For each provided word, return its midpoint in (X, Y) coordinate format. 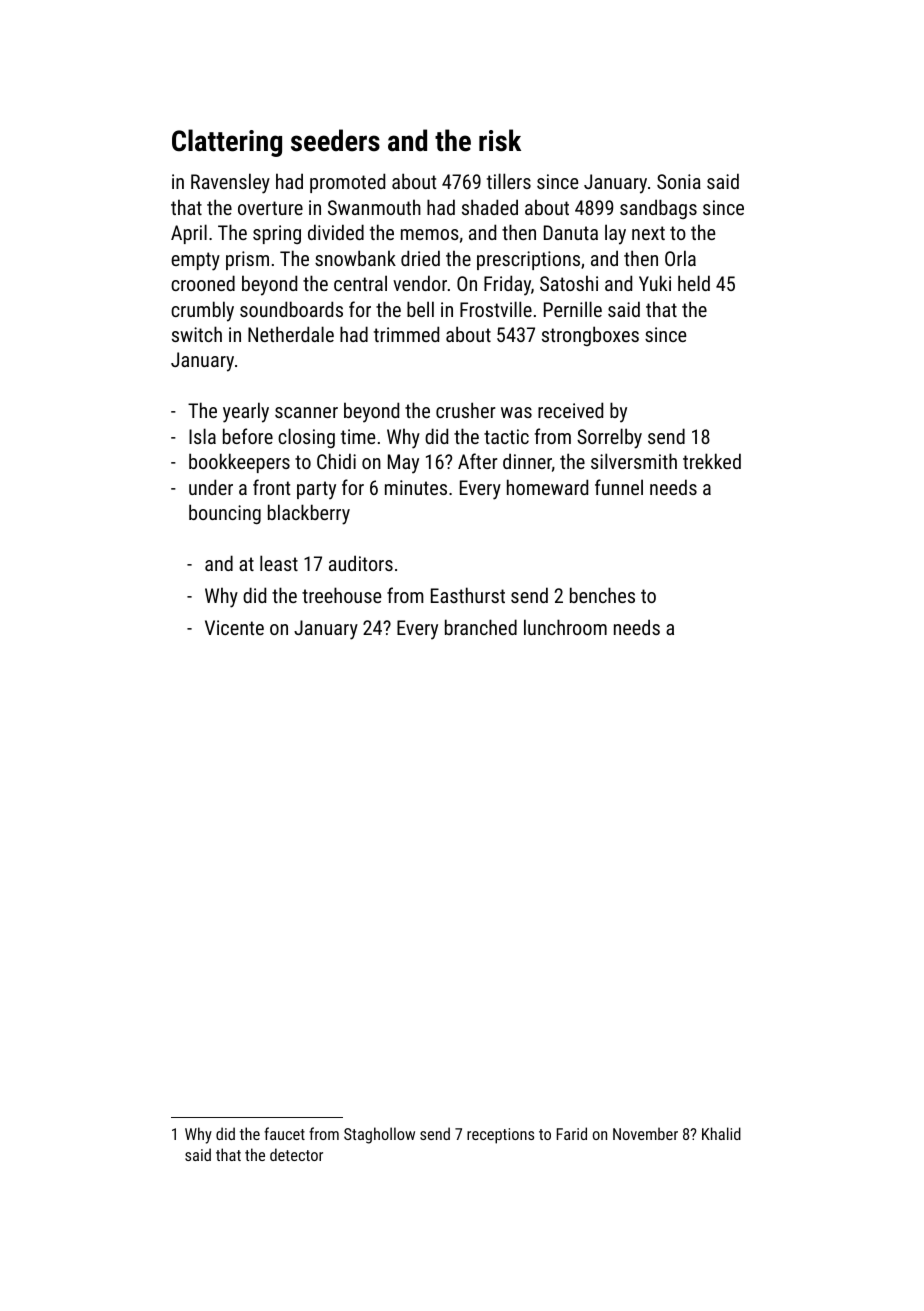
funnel (619, 487)
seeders (335, 140)
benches (602, 595)
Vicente (234, 627)
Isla (202, 436)
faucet (284, 1133)
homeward (547, 487)
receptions (500, 1136)
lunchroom (565, 627)
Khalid (721, 1133)
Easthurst (468, 595)
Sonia (679, 181)
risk (500, 140)
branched (481, 627)
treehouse (341, 595)
